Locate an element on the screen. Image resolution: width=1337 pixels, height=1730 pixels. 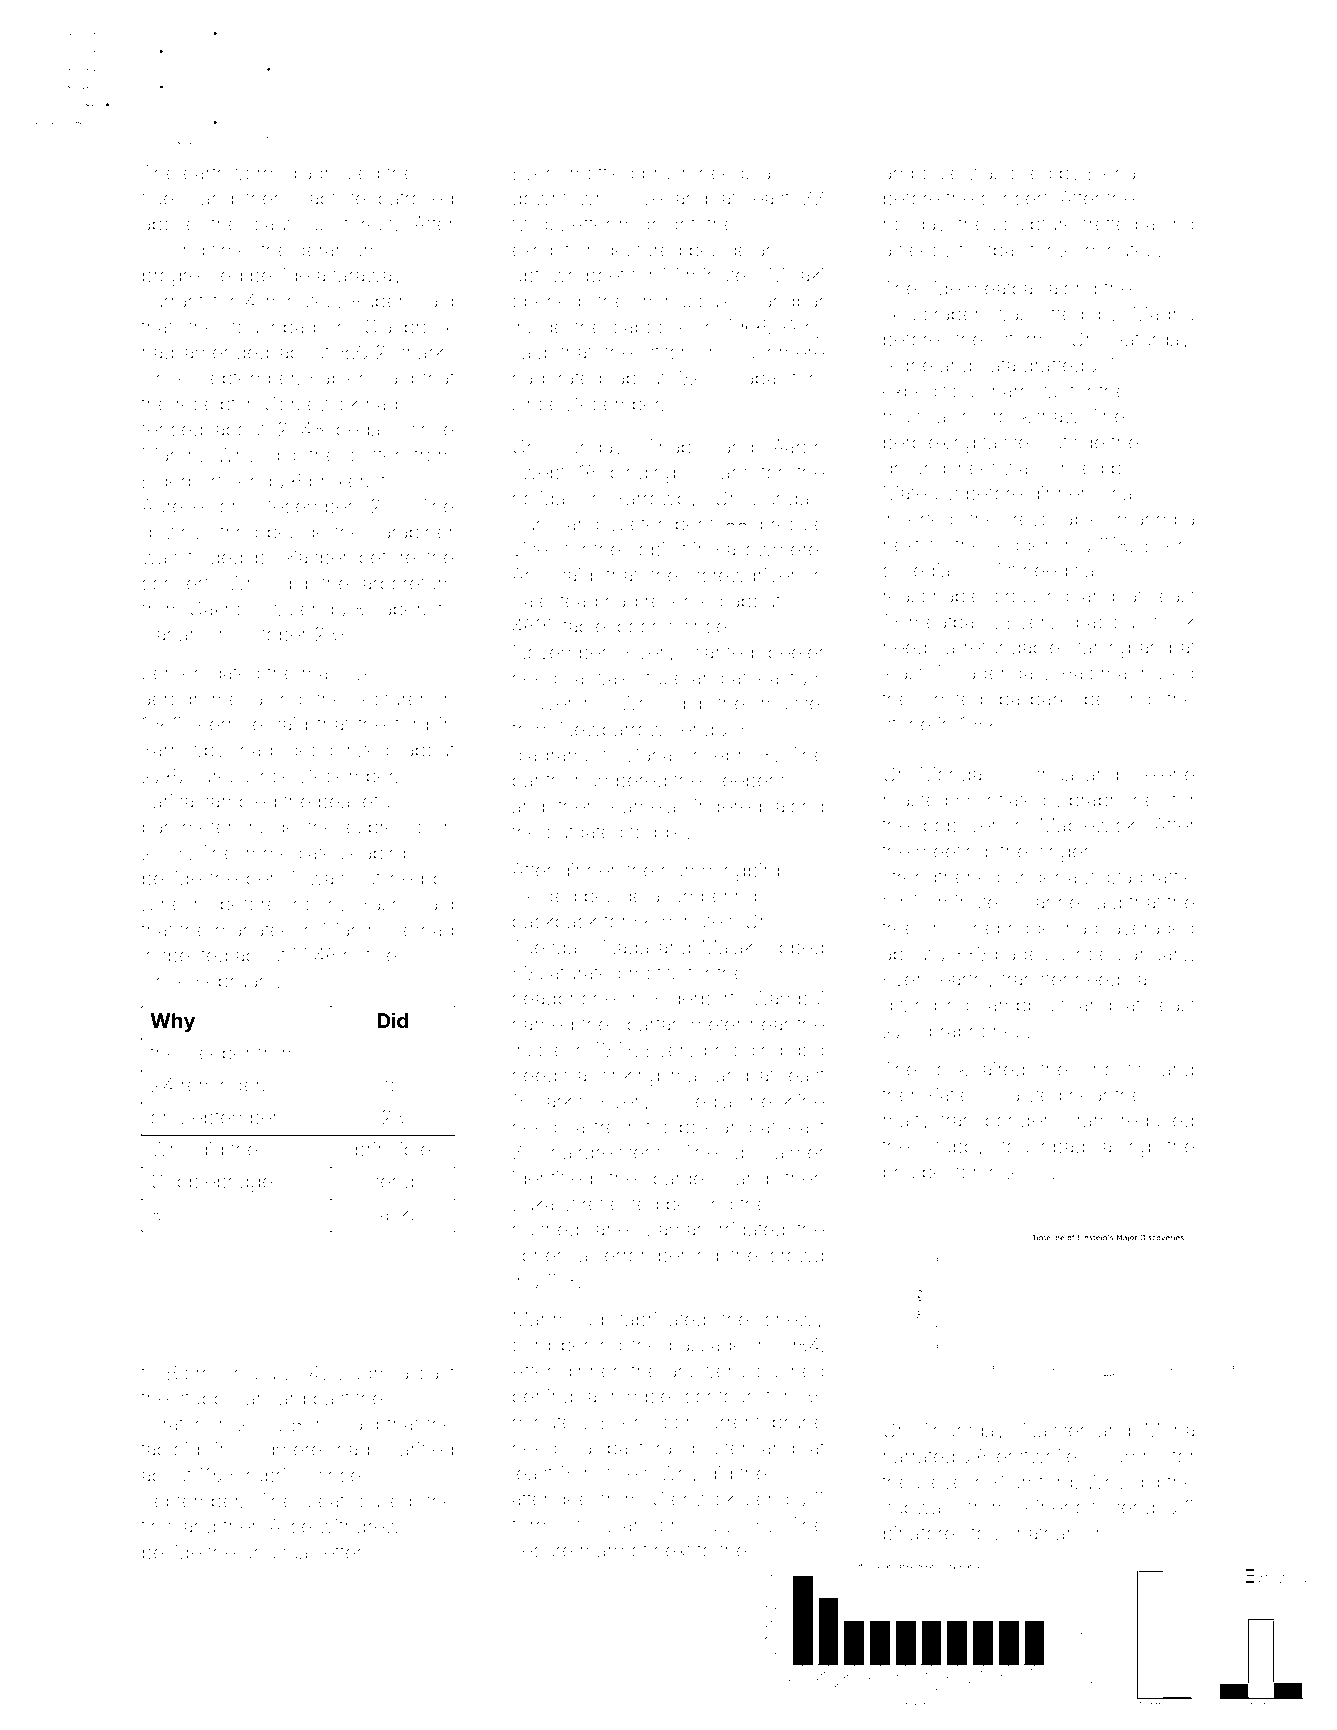
unusual is located at coordinates (277, 1552).
